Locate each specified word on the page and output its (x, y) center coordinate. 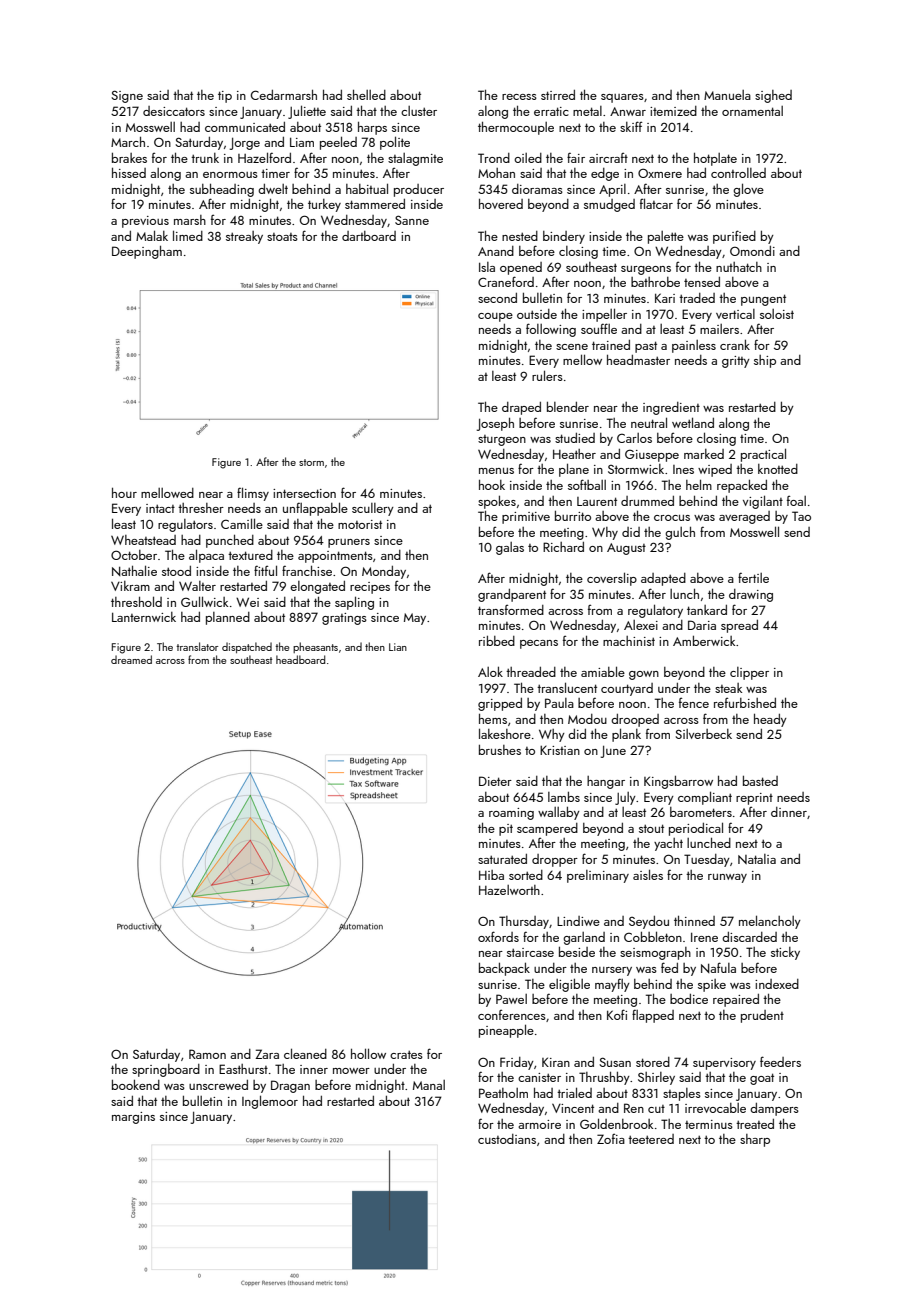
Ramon (207, 1054)
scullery (373, 509)
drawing (751, 595)
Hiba (491, 875)
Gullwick (204, 601)
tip (225, 97)
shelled (366, 95)
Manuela (727, 95)
